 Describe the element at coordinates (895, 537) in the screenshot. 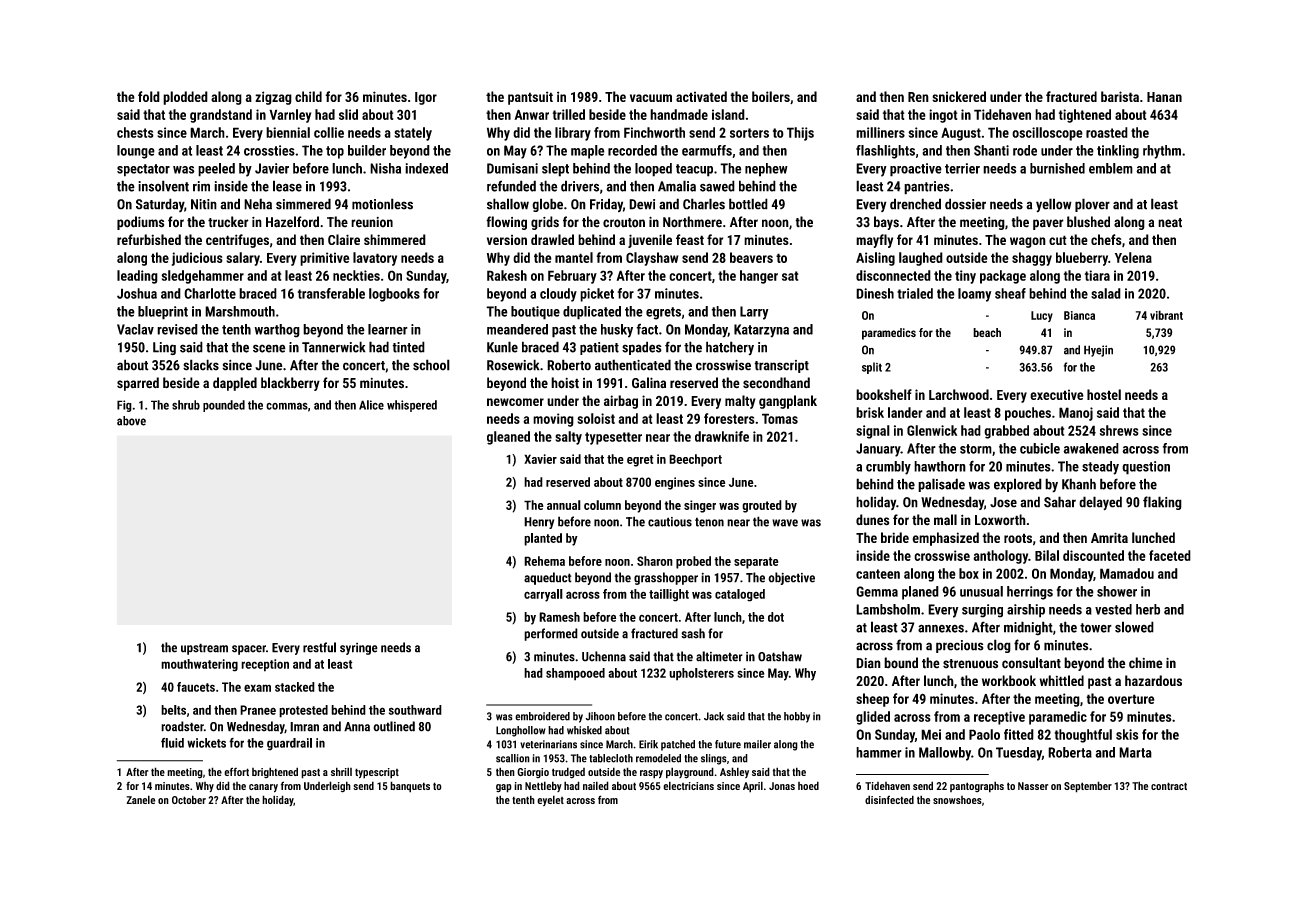

I see `bride` at that location.
